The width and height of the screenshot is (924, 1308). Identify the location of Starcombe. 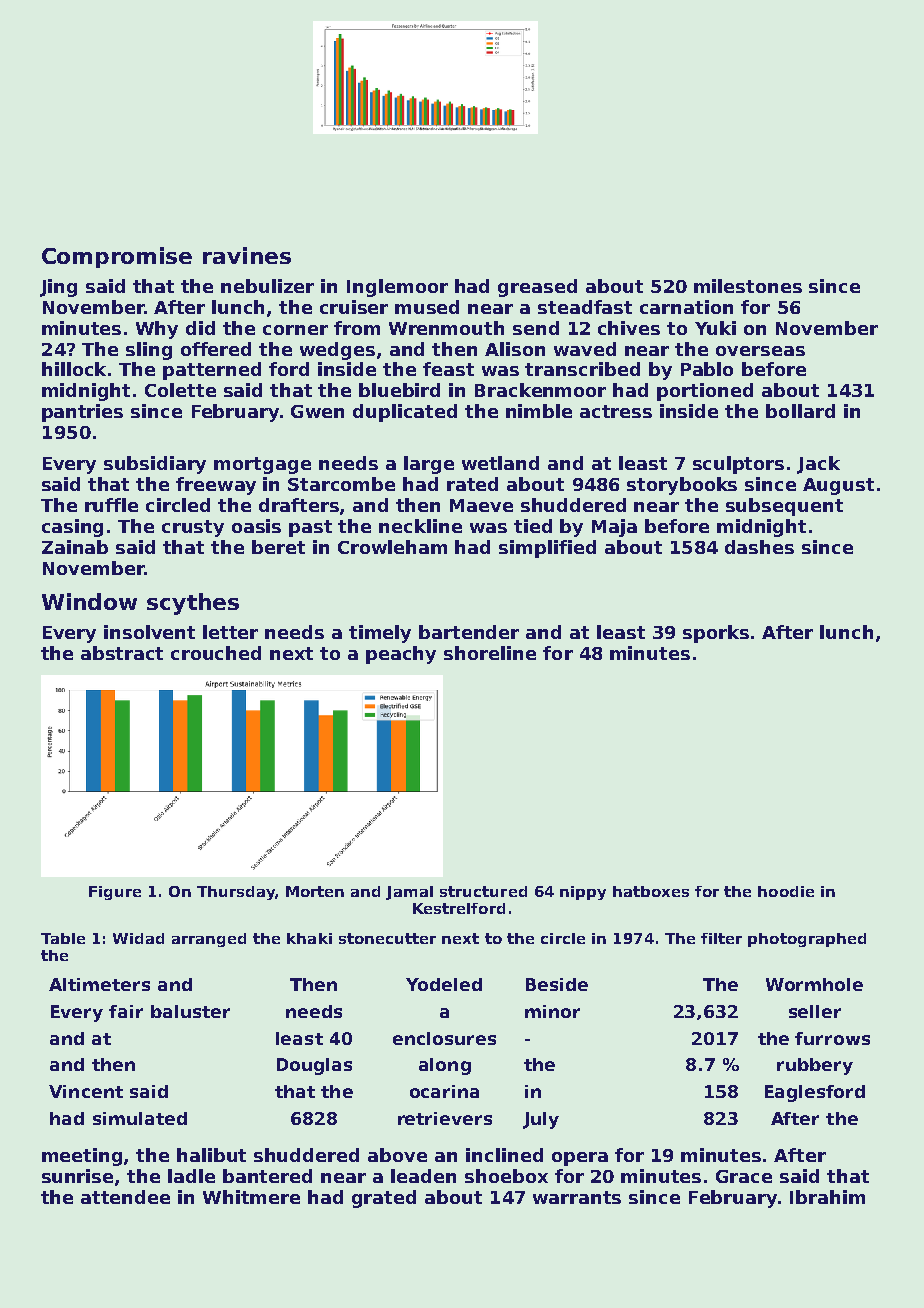
(341, 484).
